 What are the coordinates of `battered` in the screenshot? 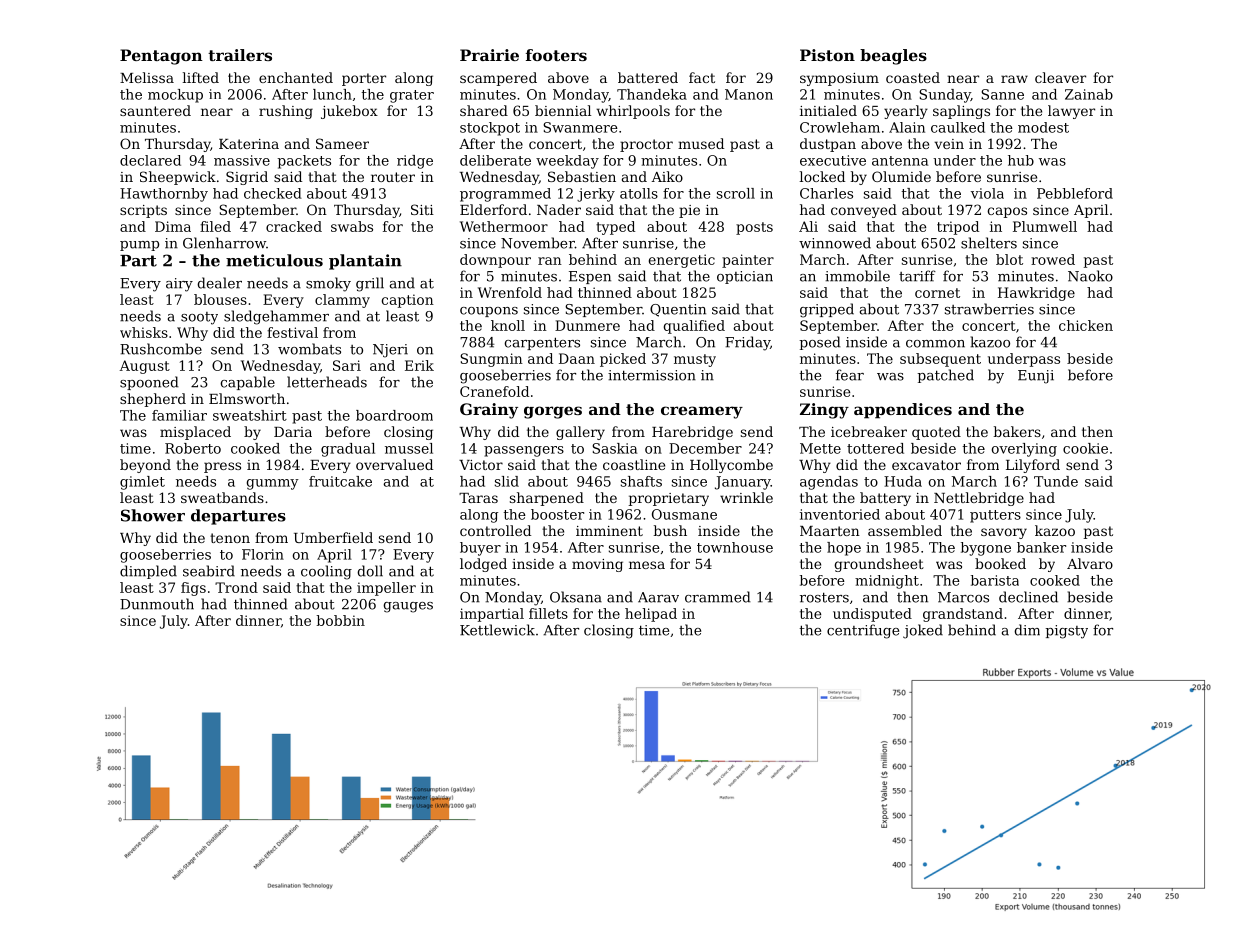 It's located at (648, 77).
